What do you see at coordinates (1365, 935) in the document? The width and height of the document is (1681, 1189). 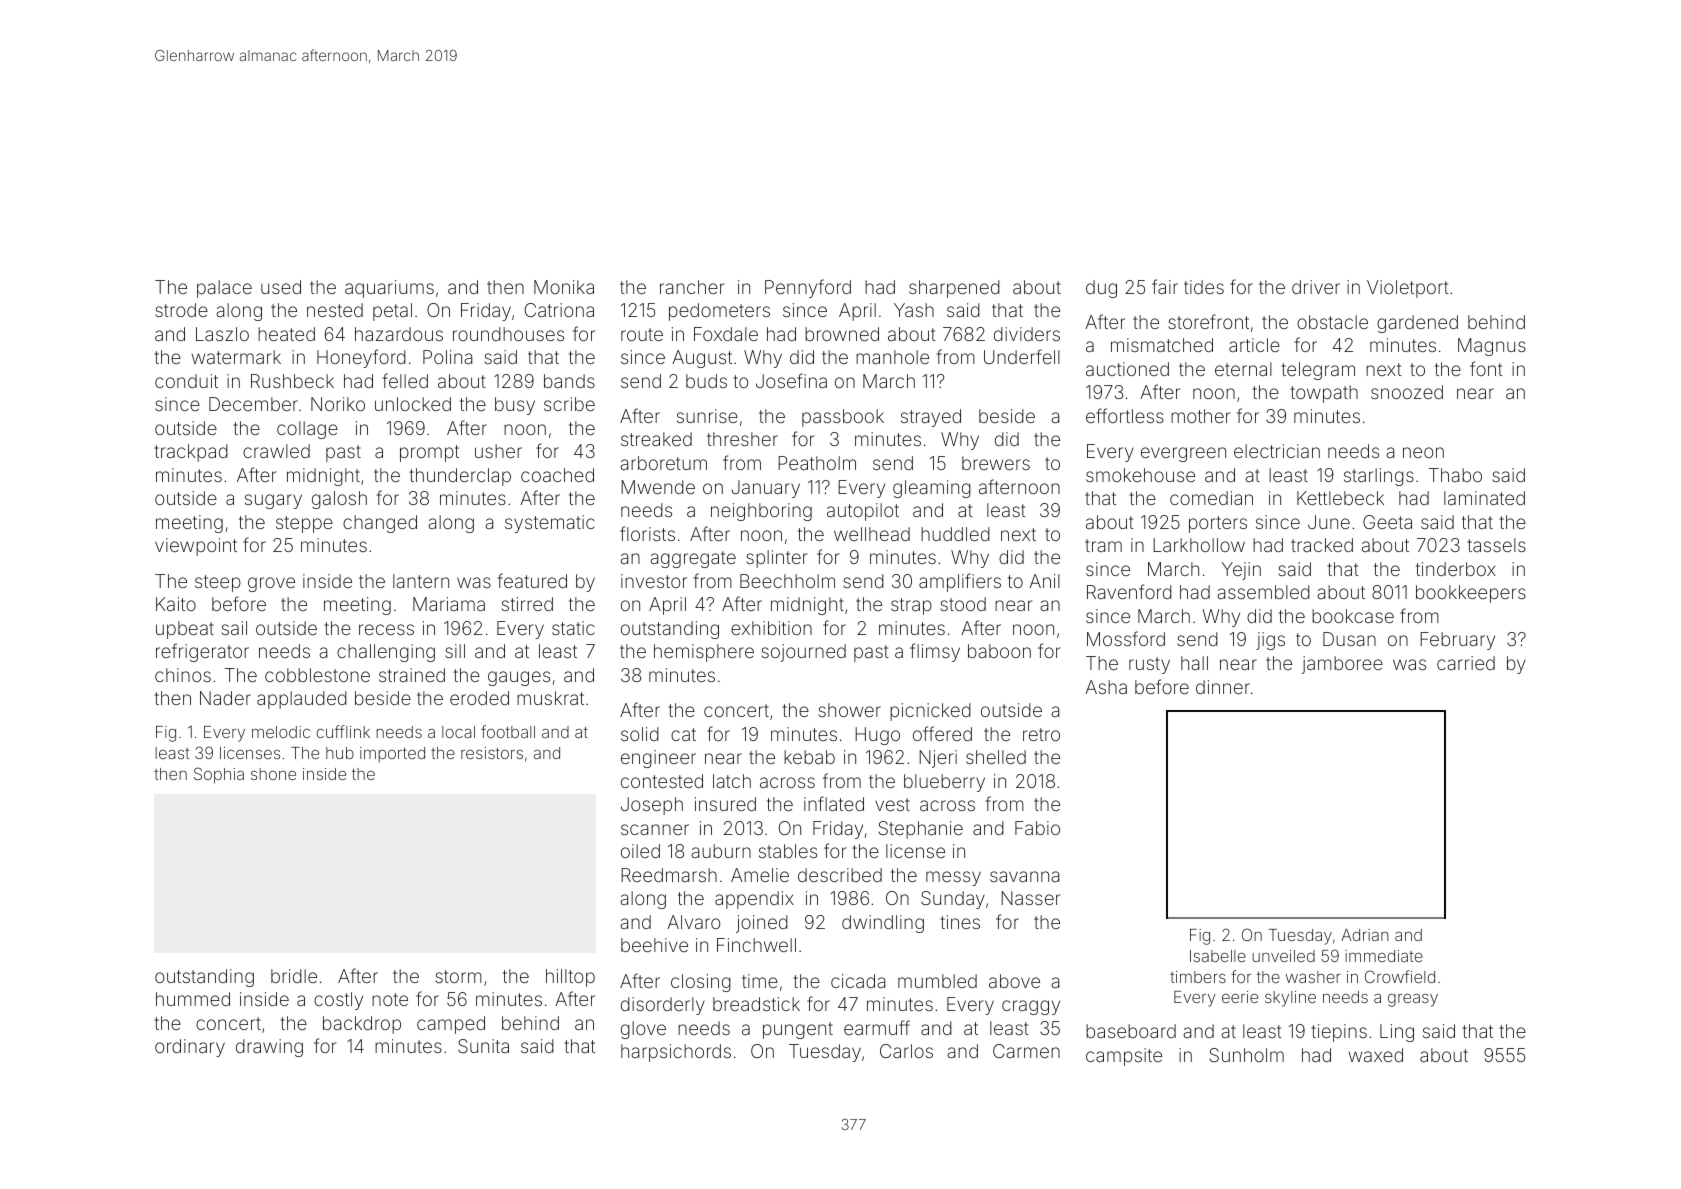 I see `Adrian` at bounding box center [1365, 935].
